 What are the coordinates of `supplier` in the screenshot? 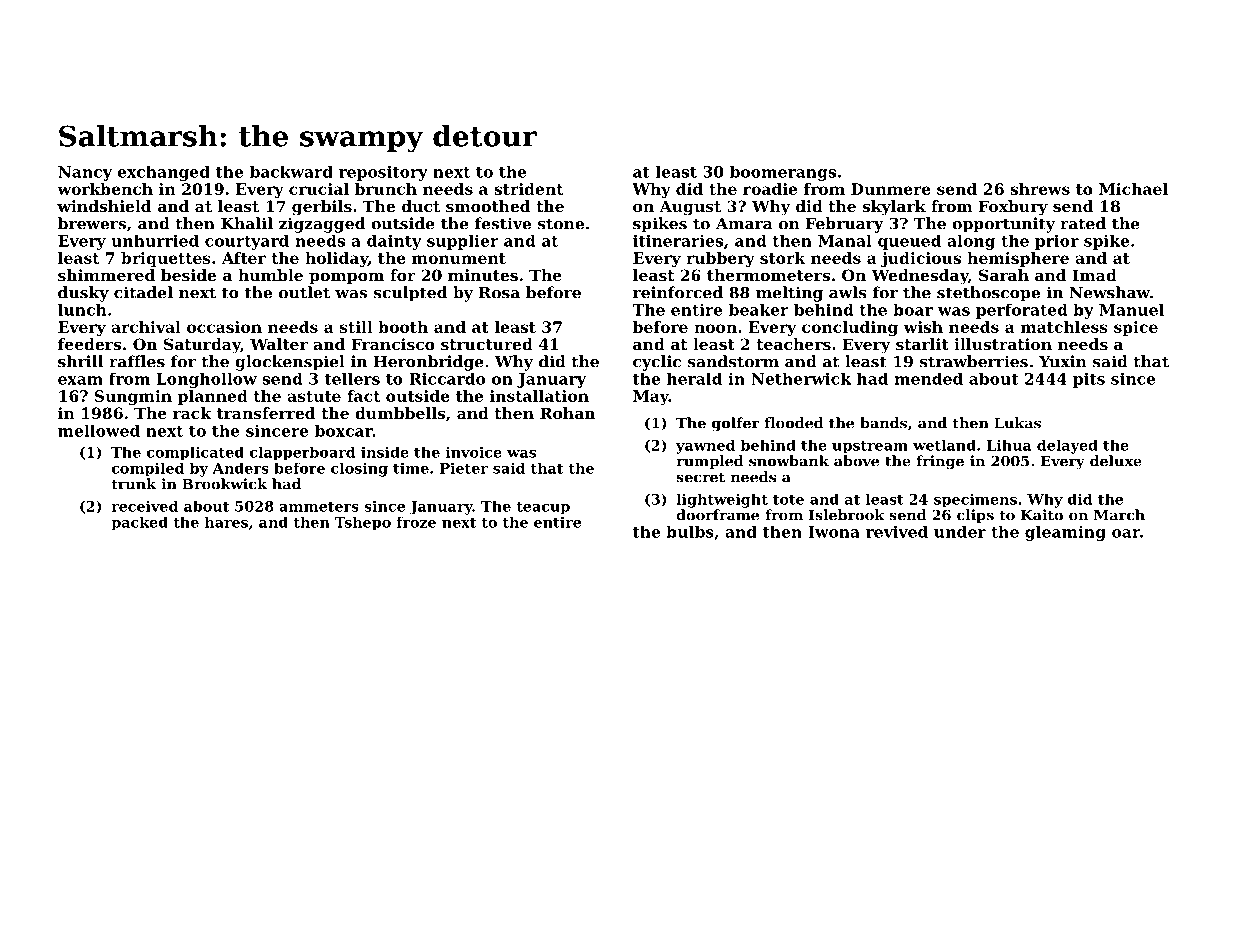 It's located at (463, 242).
